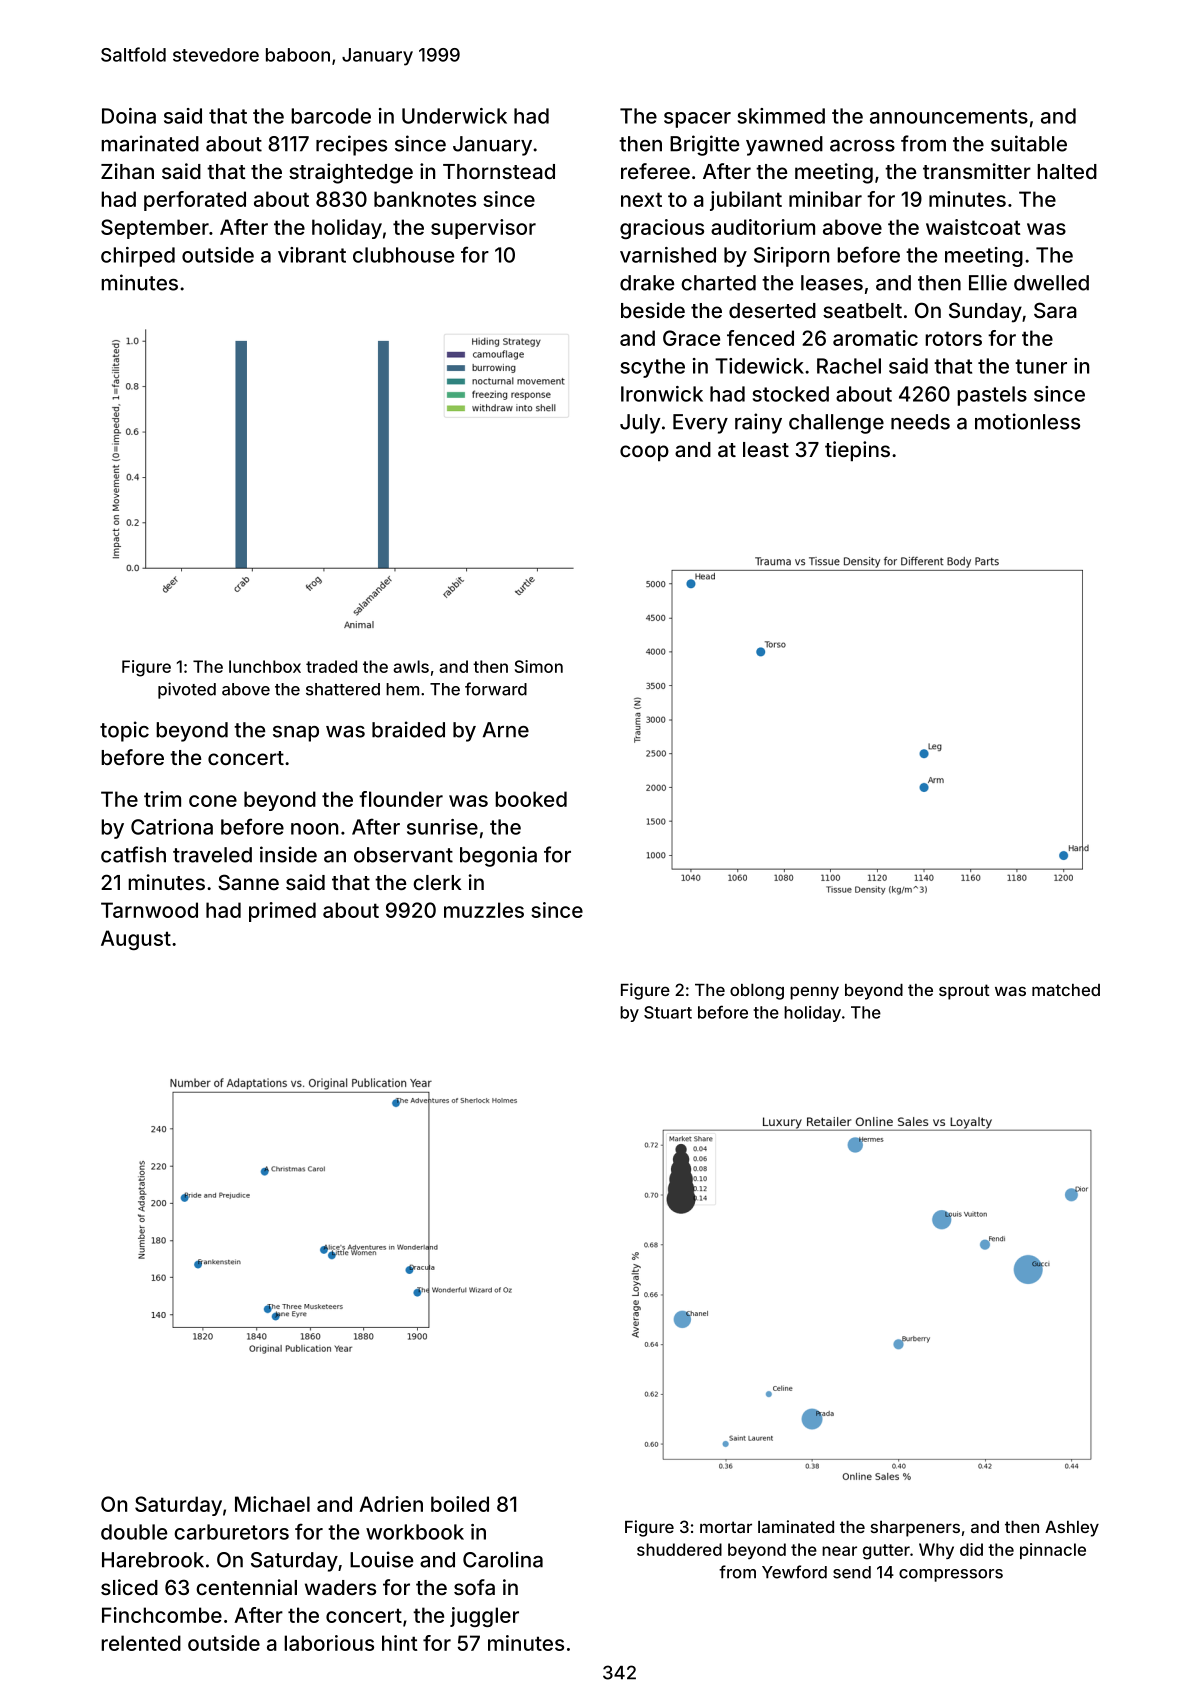 The height and width of the page is (1704, 1204). I want to click on coop, so click(644, 453).
